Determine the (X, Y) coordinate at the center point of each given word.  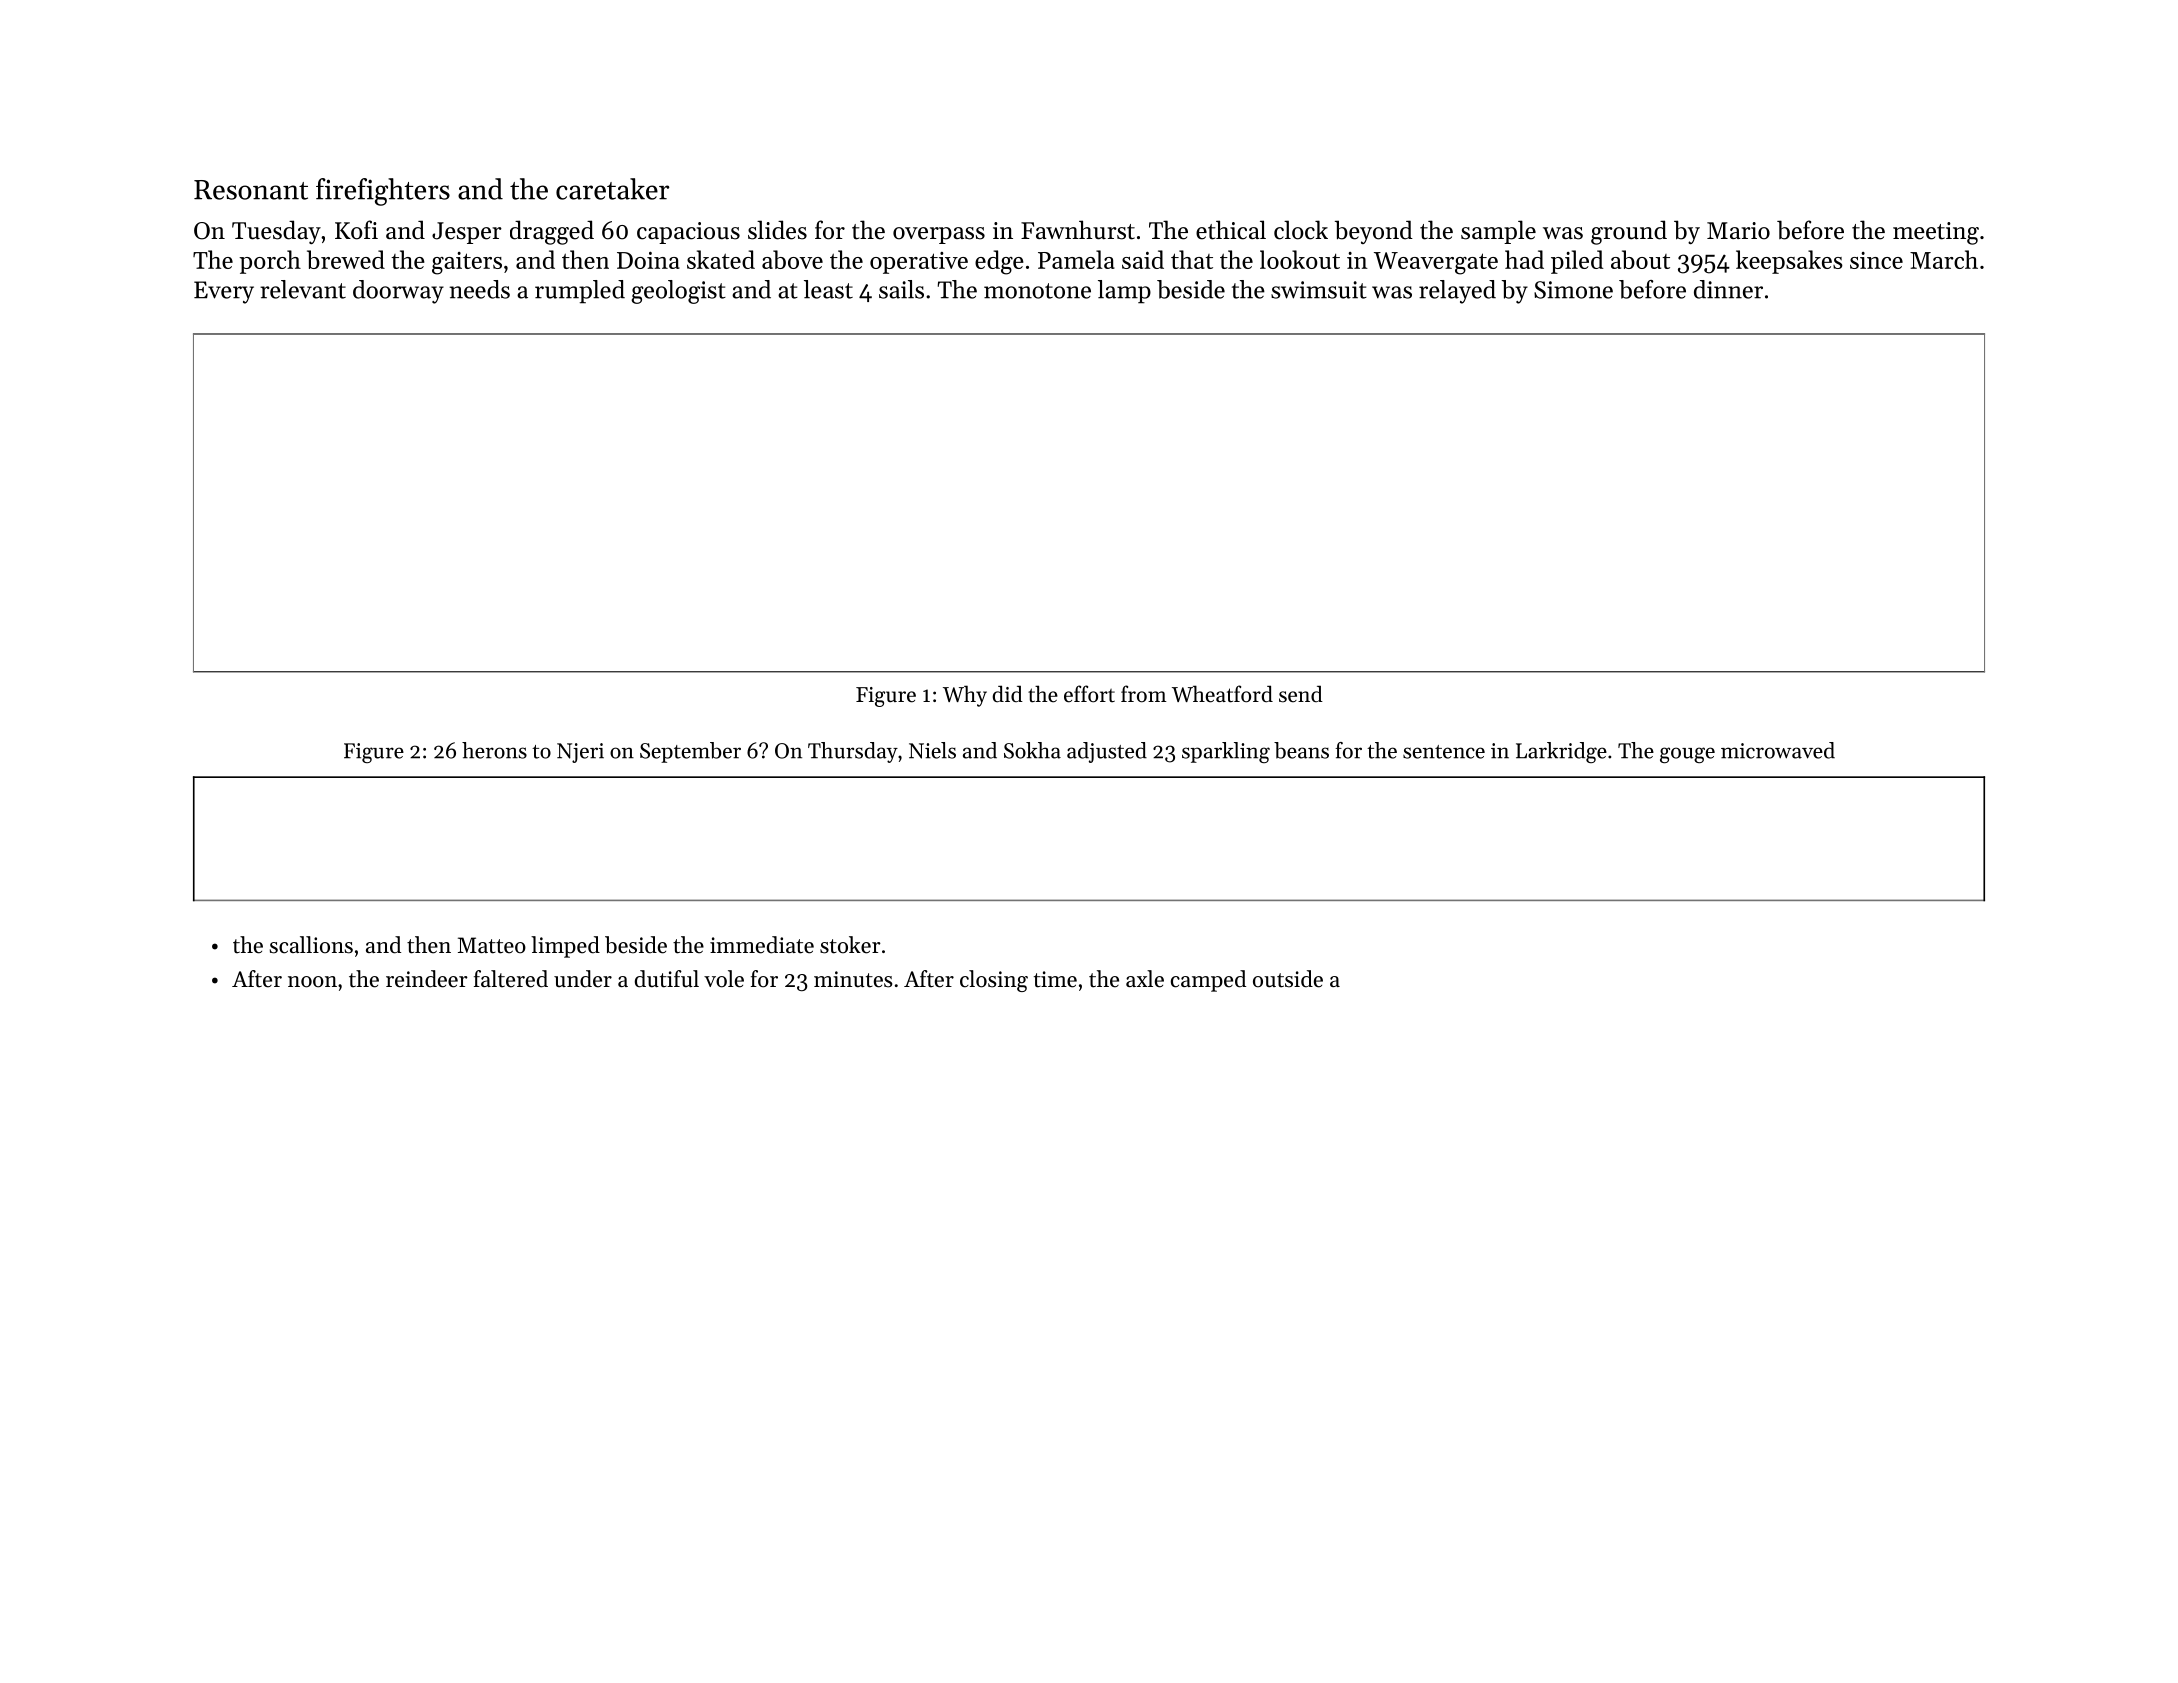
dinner (1728, 289)
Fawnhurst (1078, 230)
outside (1288, 979)
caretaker (612, 189)
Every (224, 292)
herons (494, 750)
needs (479, 289)
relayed (1457, 292)
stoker (850, 945)
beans (1301, 750)
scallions (311, 945)
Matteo (492, 945)
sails (901, 289)
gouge (1687, 755)
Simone (1573, 290)
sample (1498, 232)
